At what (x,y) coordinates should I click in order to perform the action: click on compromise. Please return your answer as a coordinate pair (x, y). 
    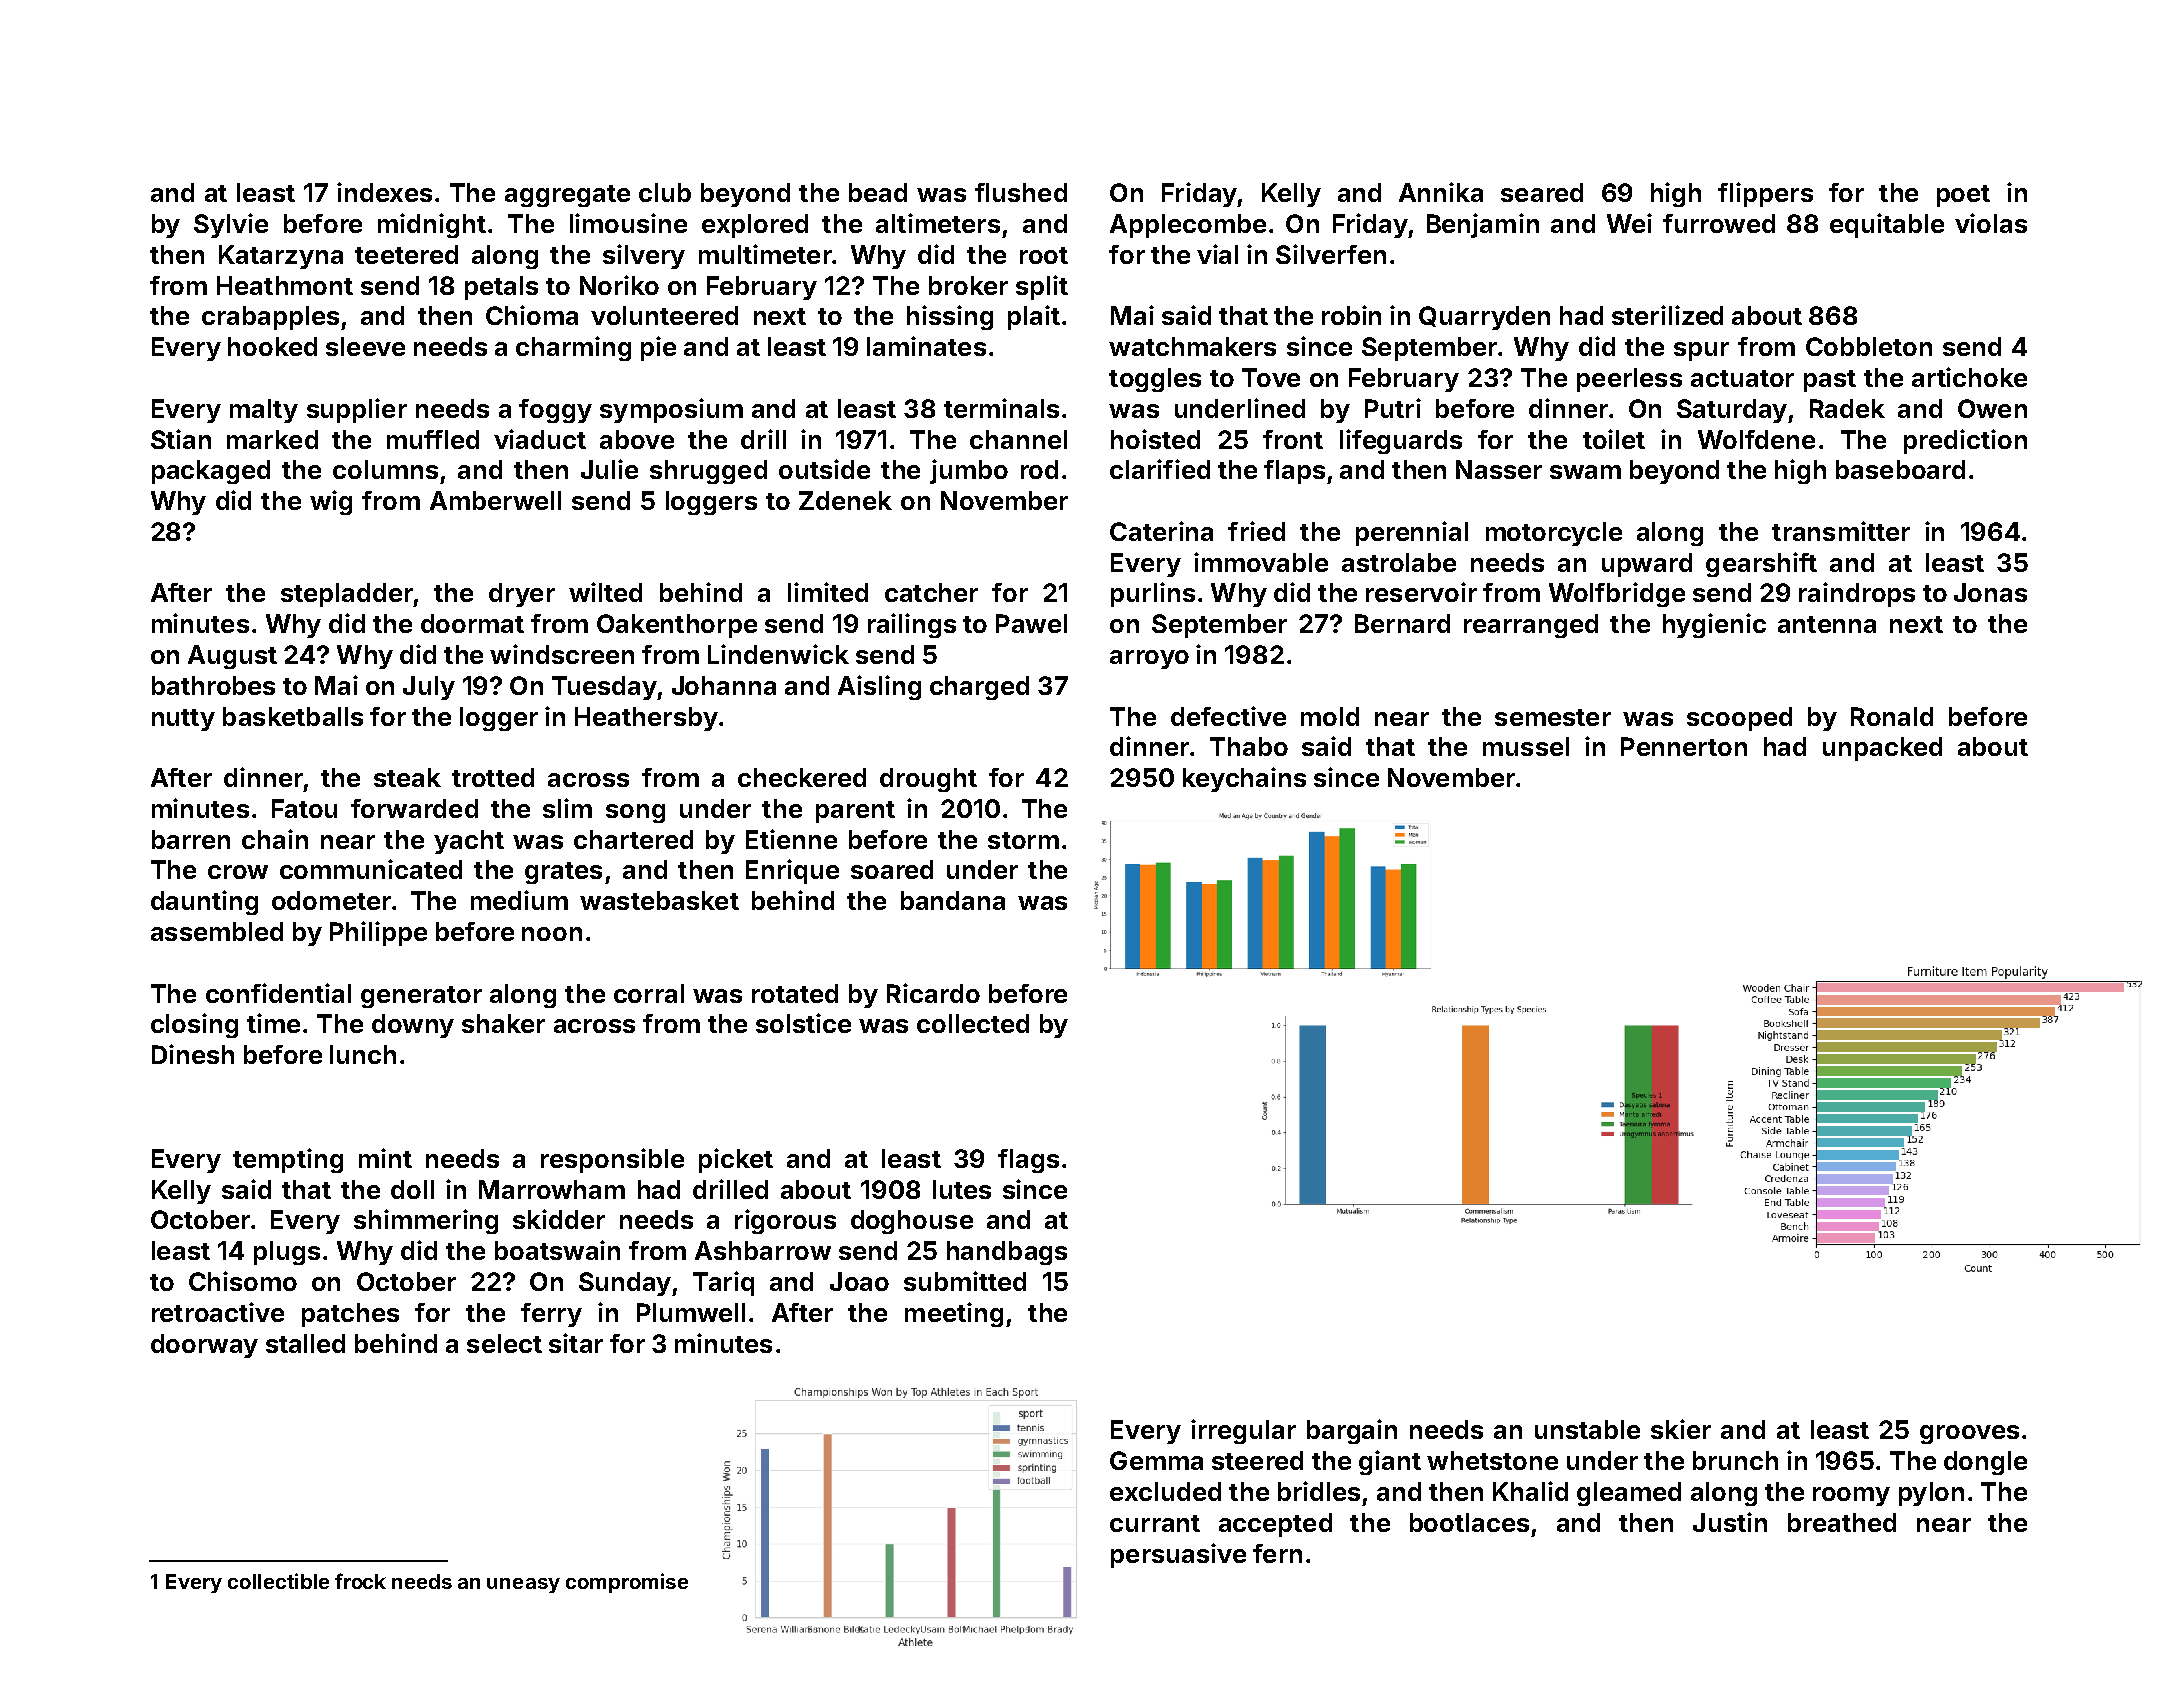
    Looking at the image, I should click on (627, 1583).
